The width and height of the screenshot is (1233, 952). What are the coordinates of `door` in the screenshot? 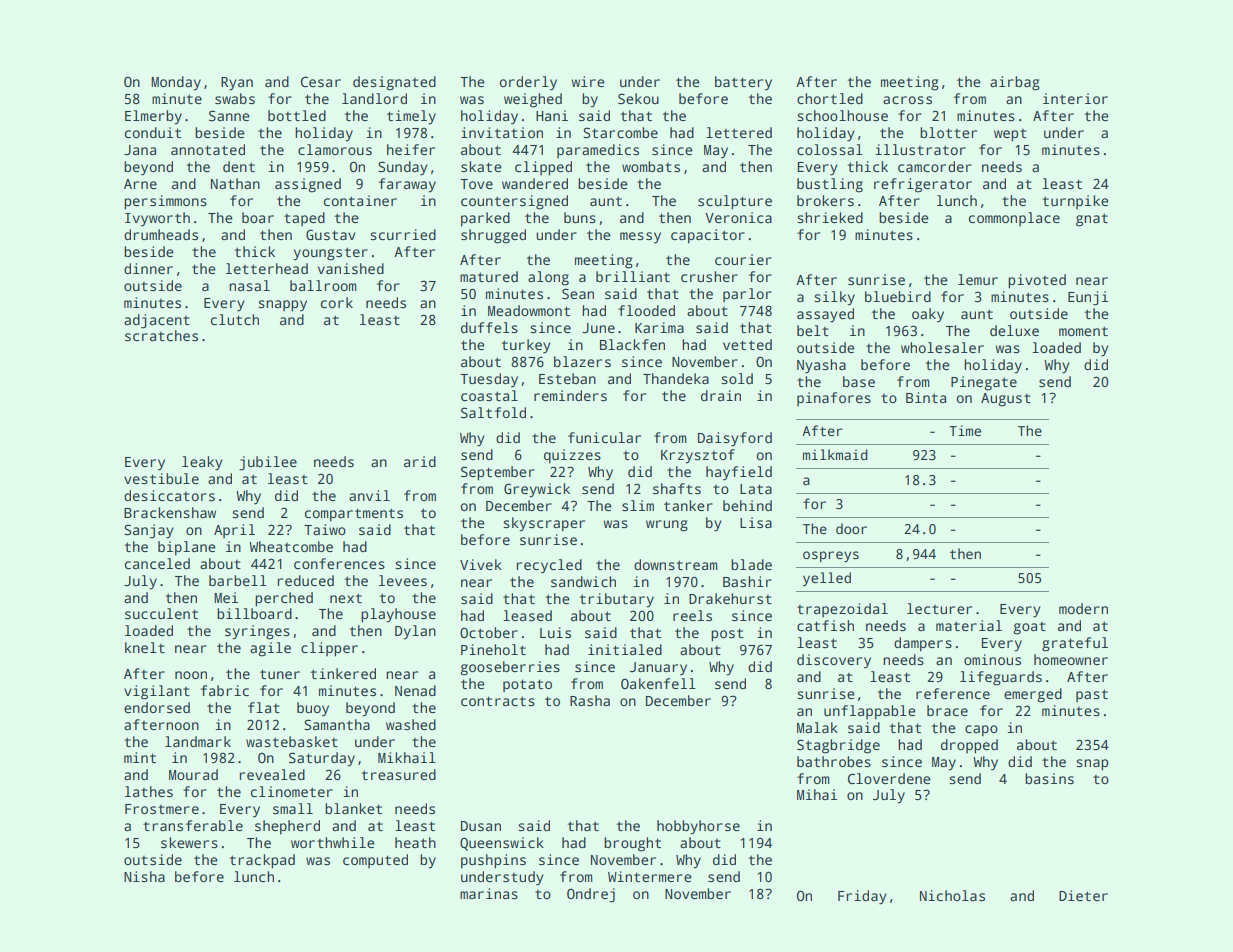 It's located at (851, 528).
